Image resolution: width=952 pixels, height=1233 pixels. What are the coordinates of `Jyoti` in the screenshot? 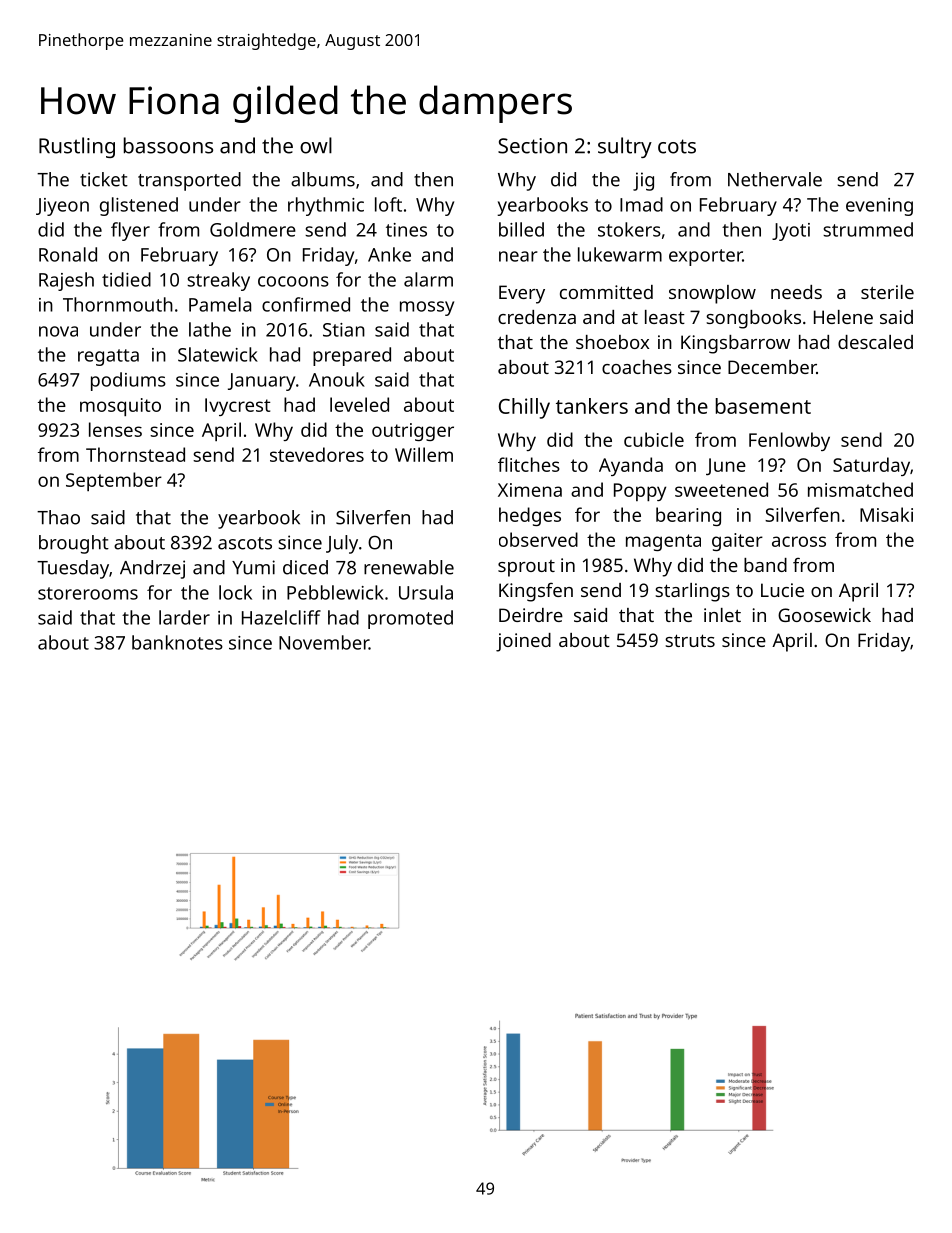 It's located at (791, 232).
